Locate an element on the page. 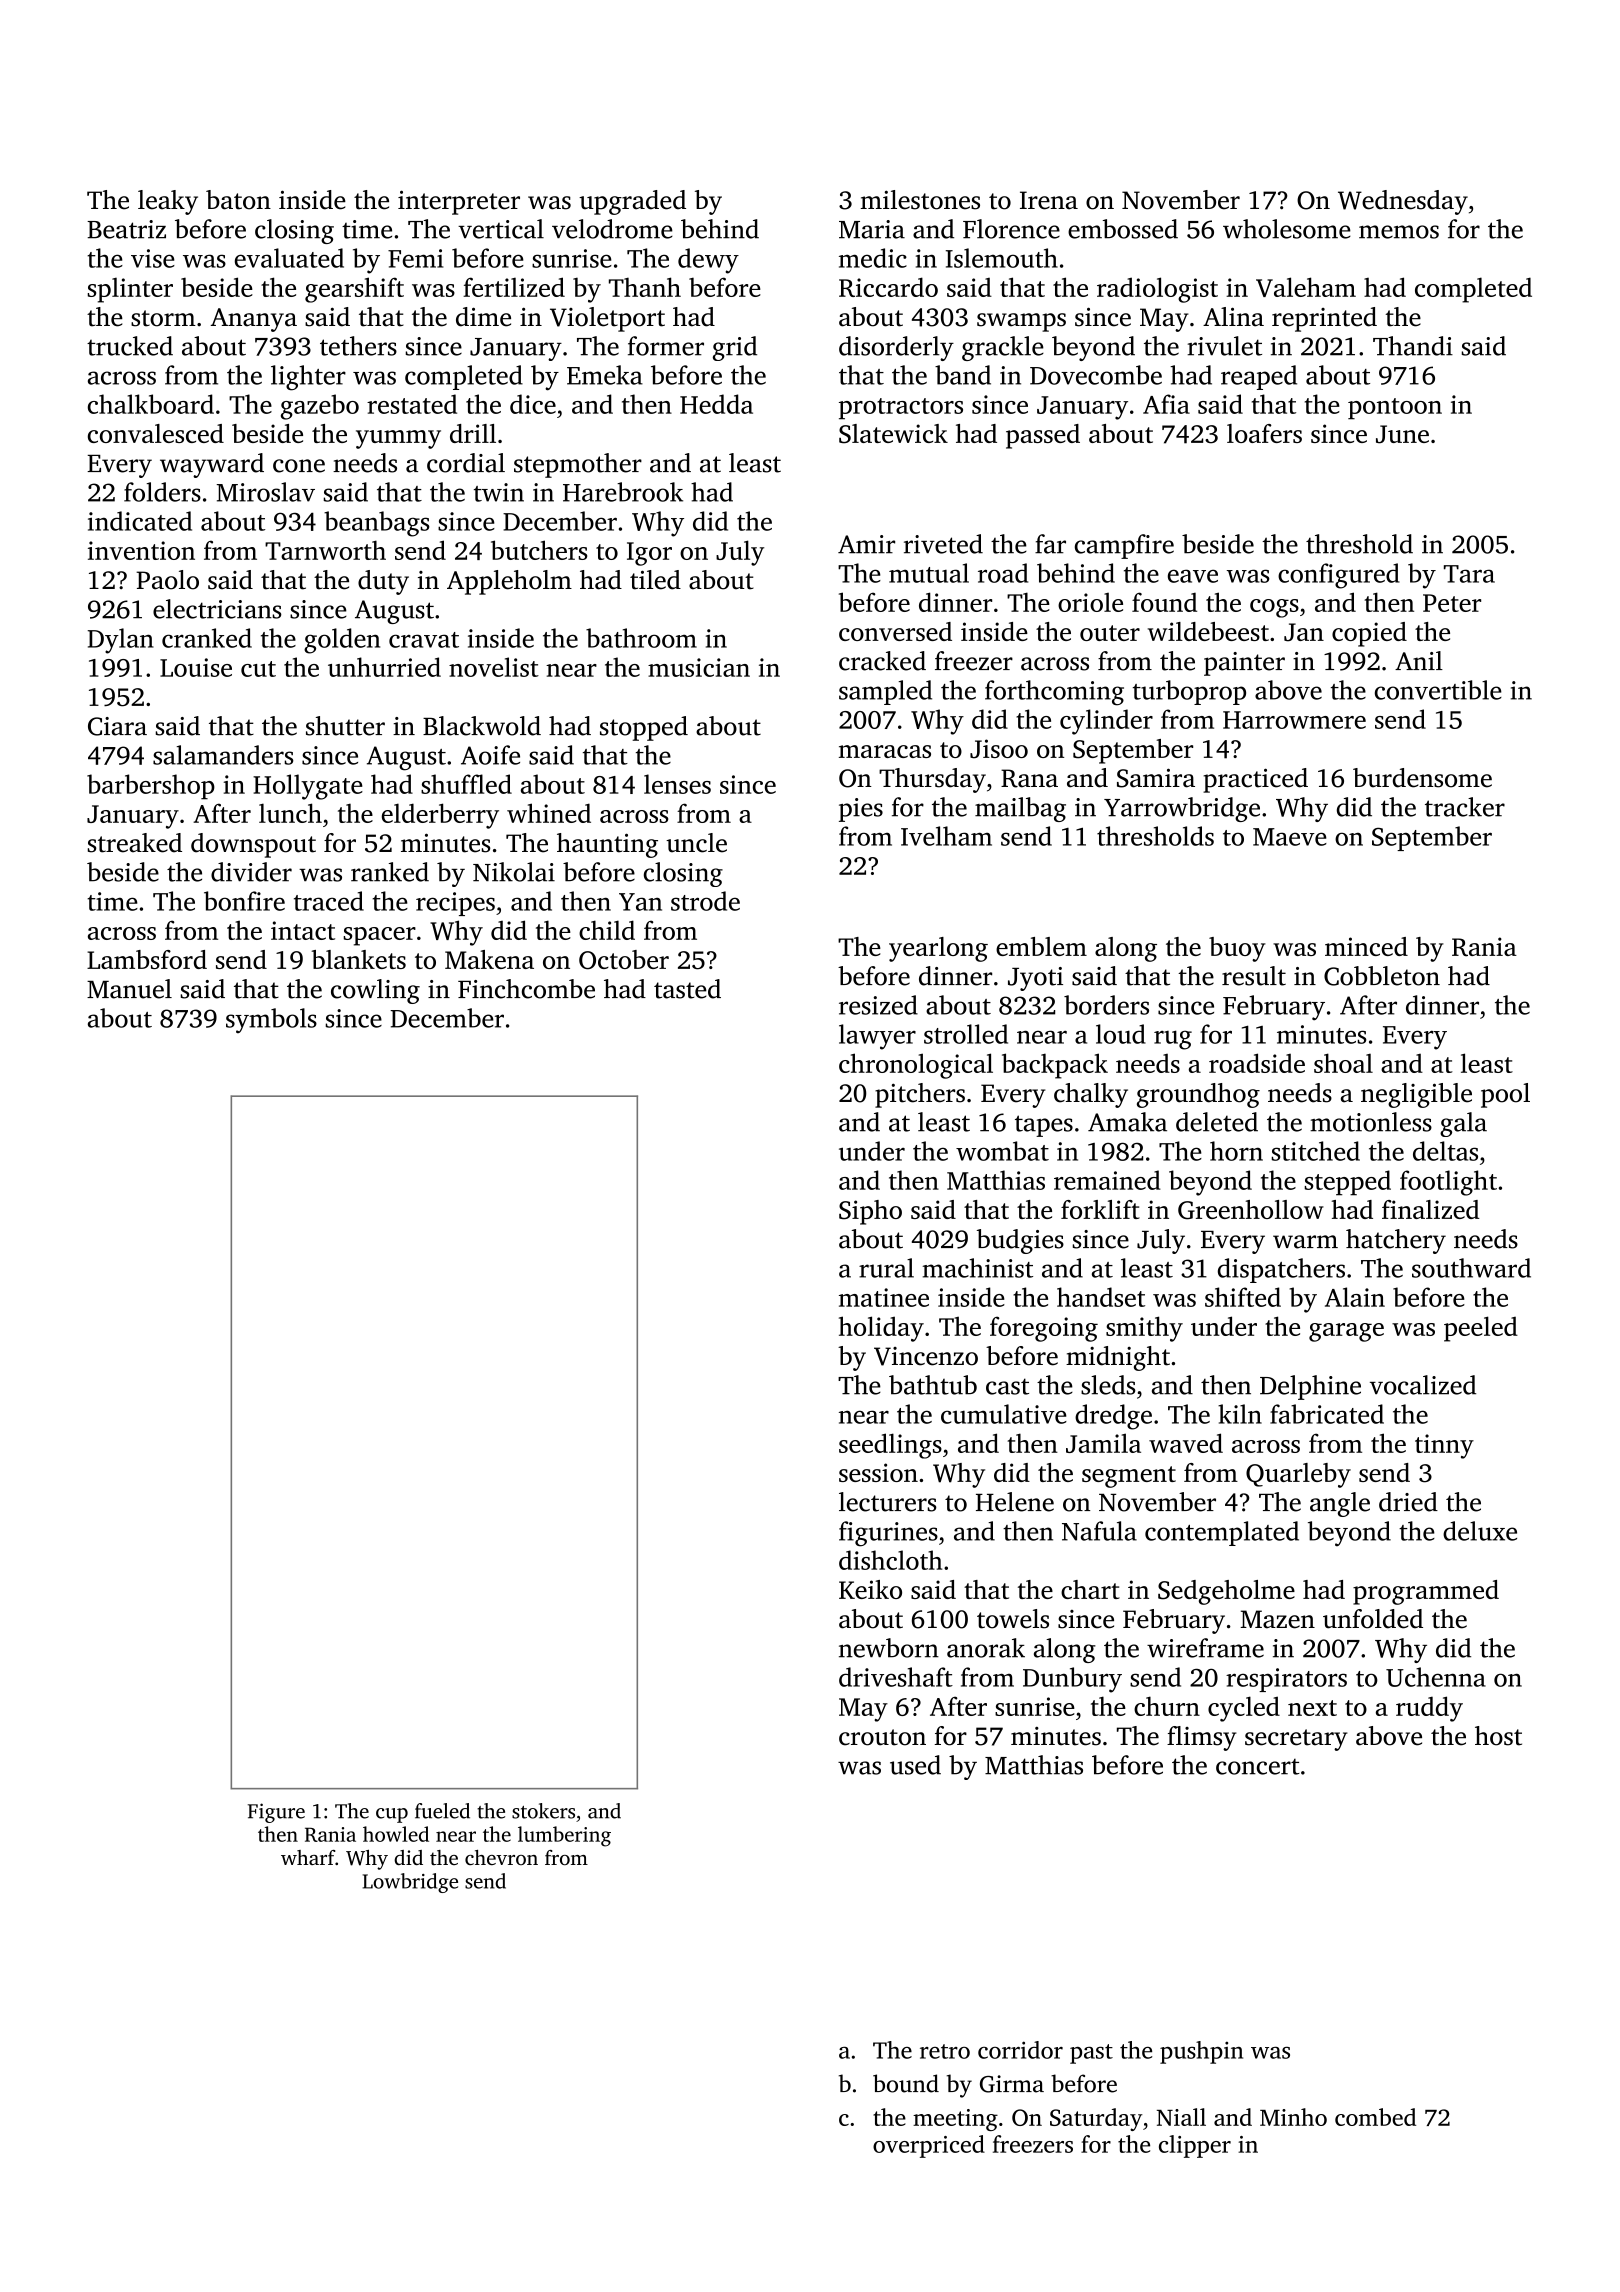 The height and width of the image is (2292, 1620). Yarrowbridge is located at coordinates (1182, 809).
